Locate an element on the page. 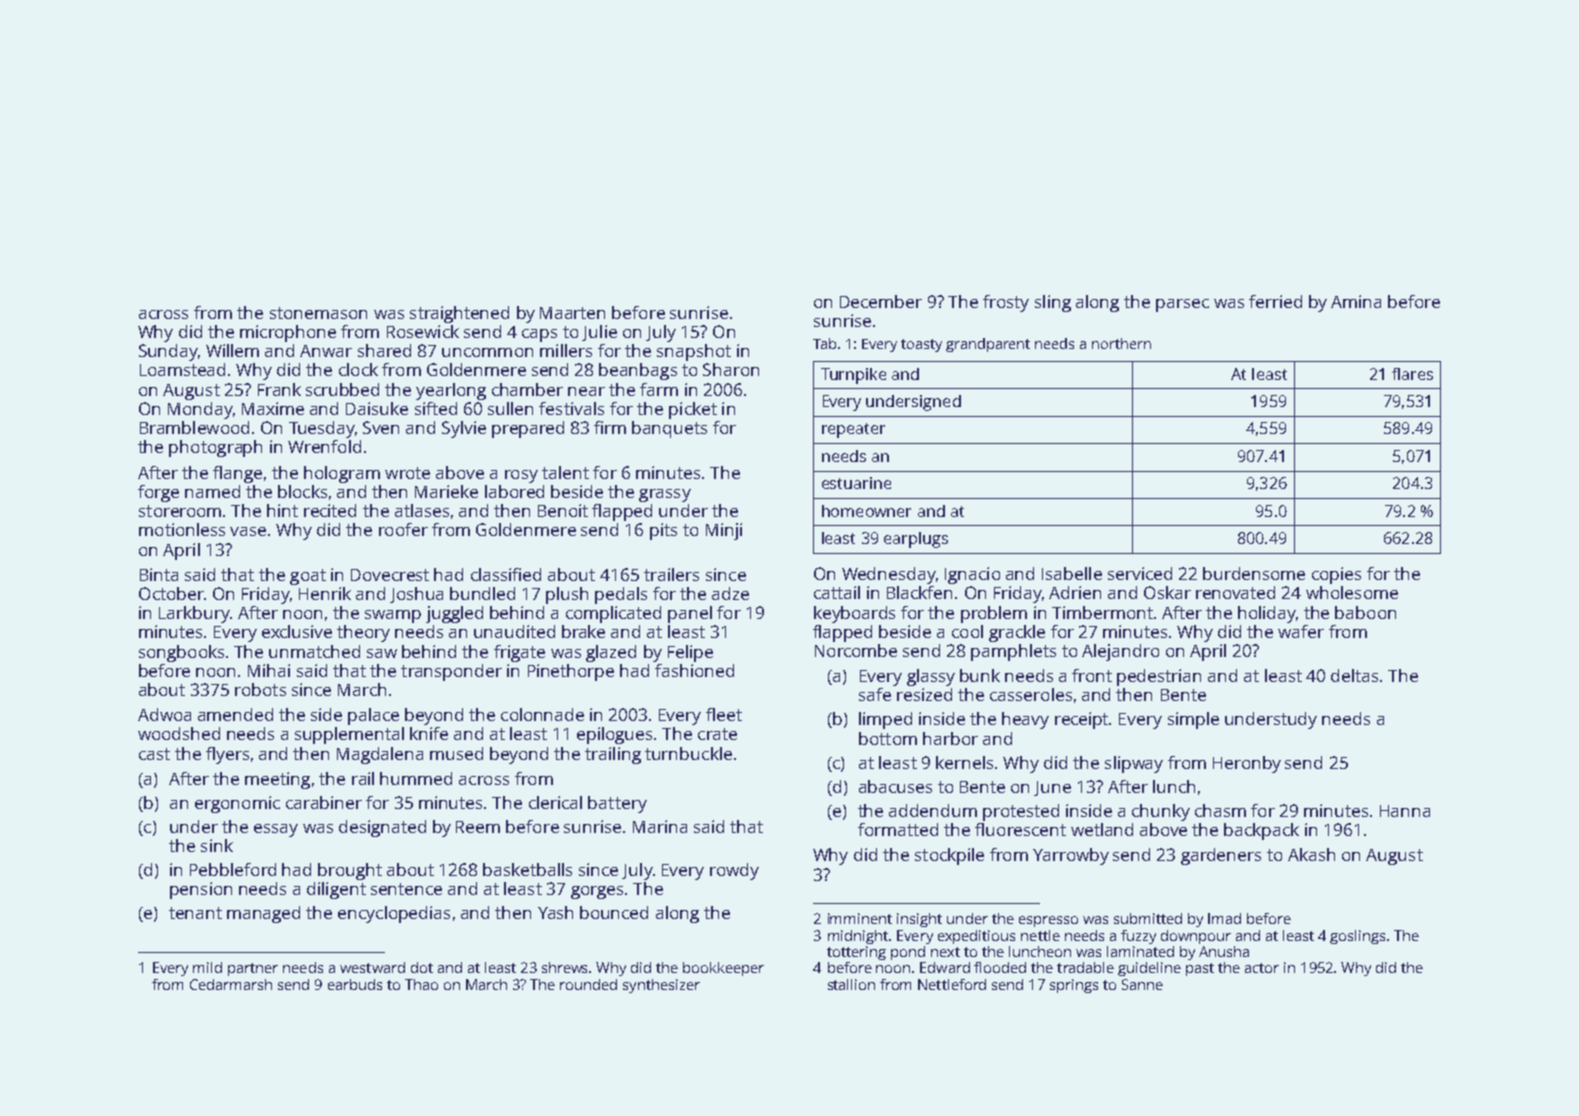 The width and height of the document is (1579, 1116). Heronby is located at coordinates (1247, 764).
